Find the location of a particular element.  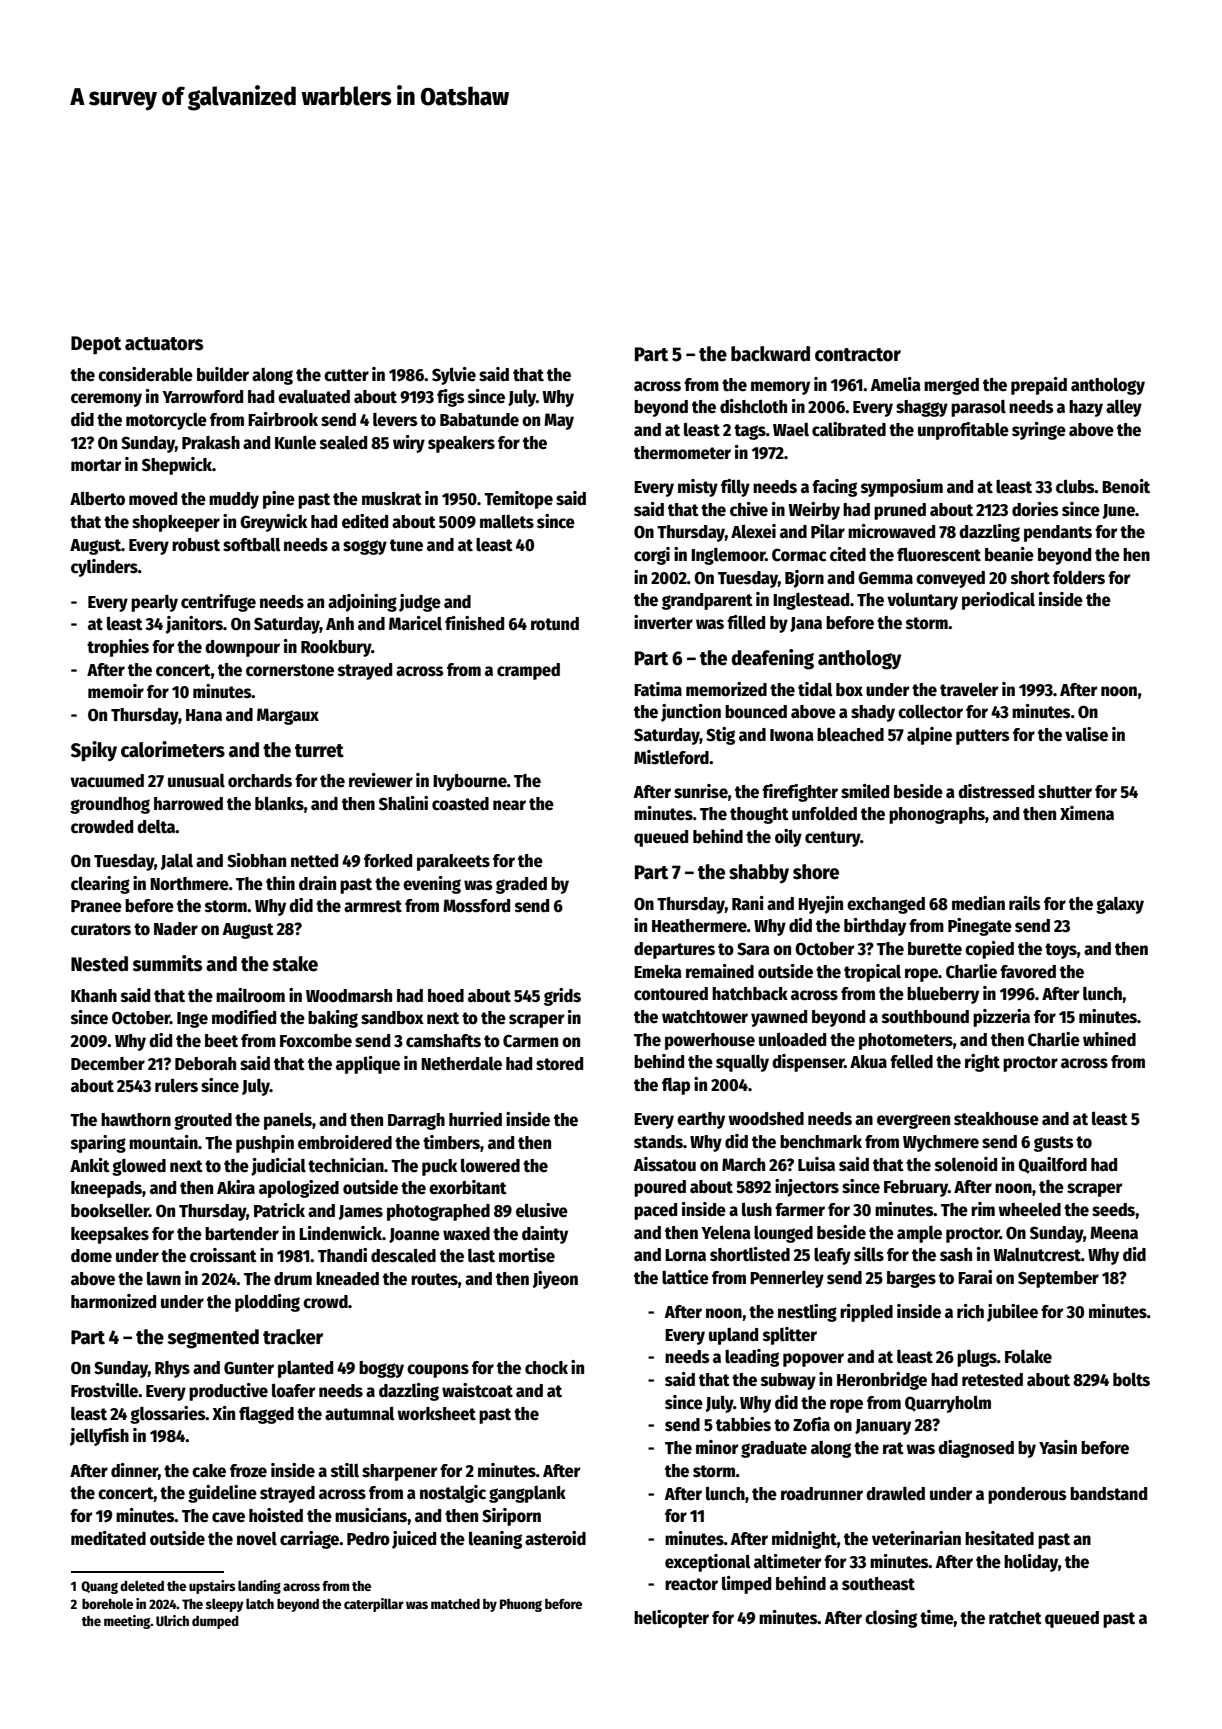

cave is located at coordinates (228, 1517).
